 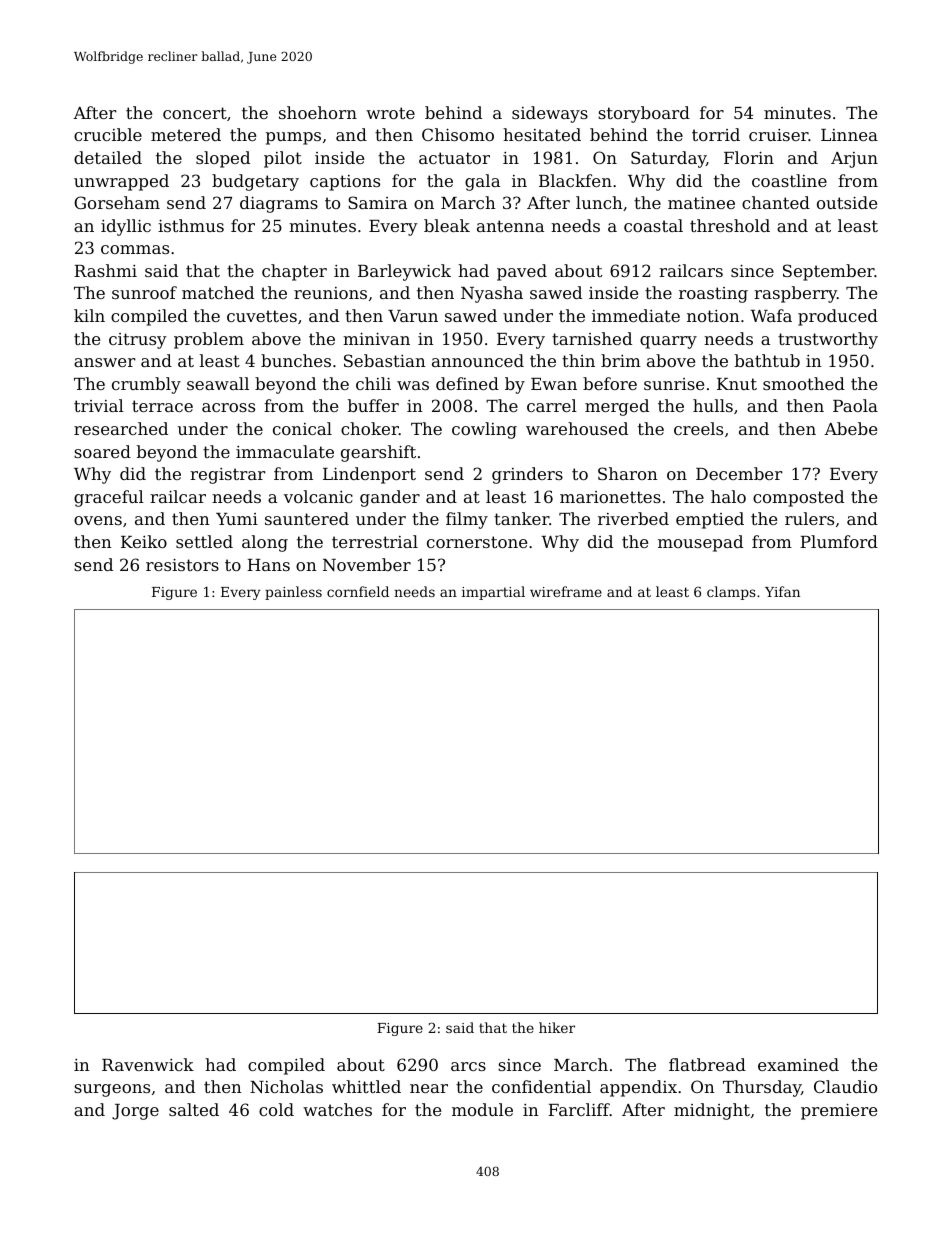 What do you see at coordinates (293, 593) in the screenshot?
I see `painless` at bounding box center [293, 593].
